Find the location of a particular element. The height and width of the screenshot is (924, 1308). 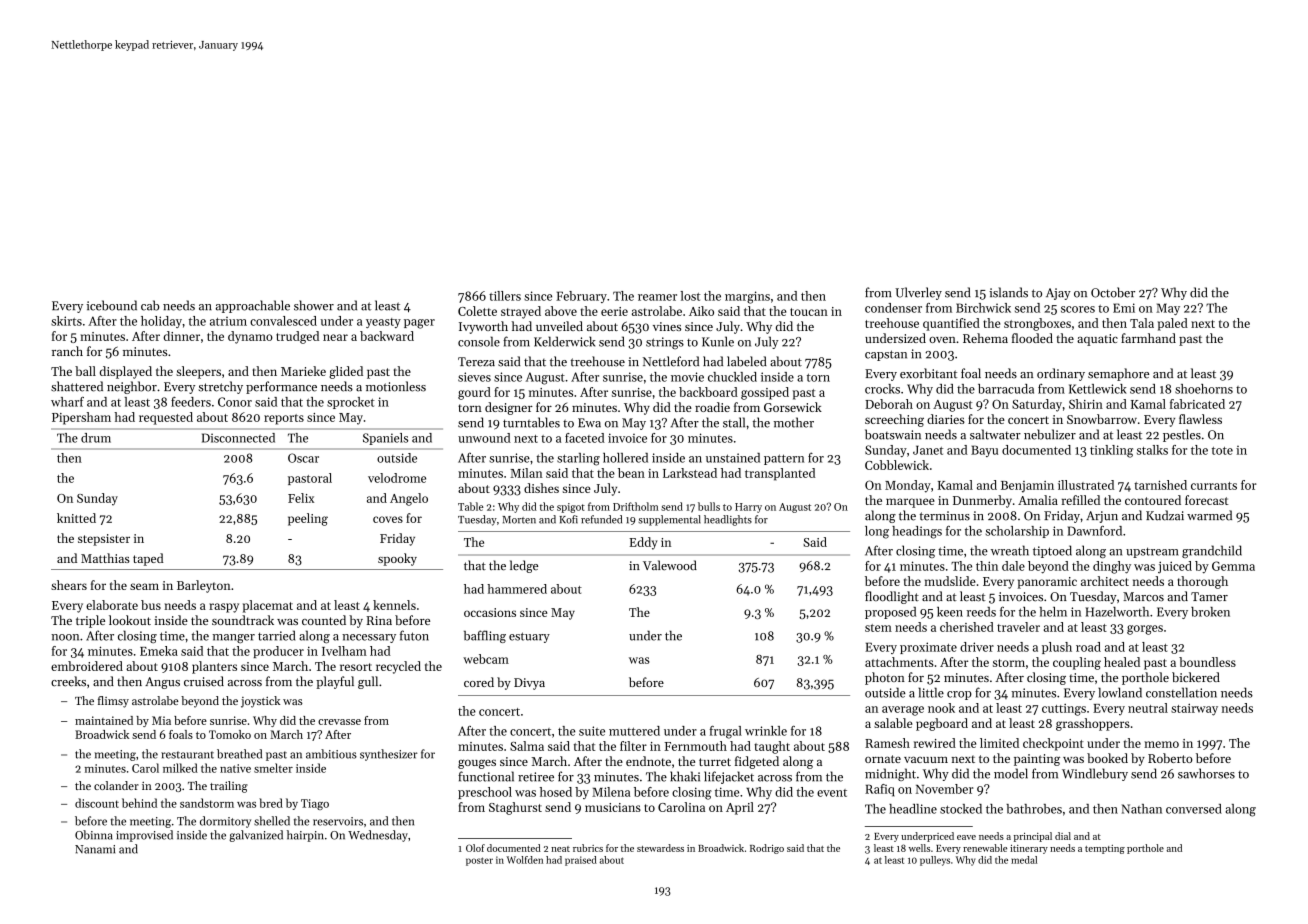

tempting is located at coordinates (1105, 849).
